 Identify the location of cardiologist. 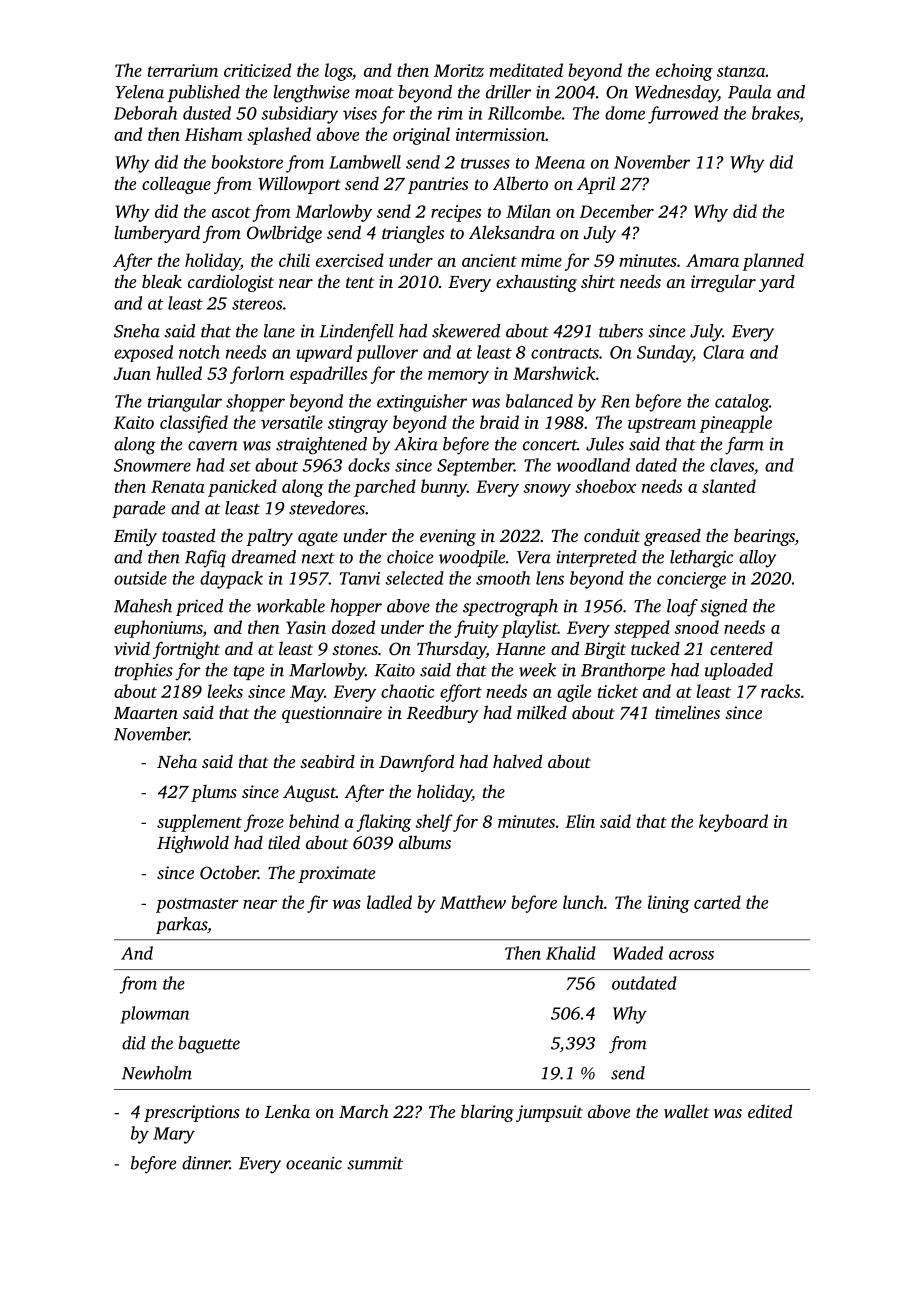
(231, 283).
